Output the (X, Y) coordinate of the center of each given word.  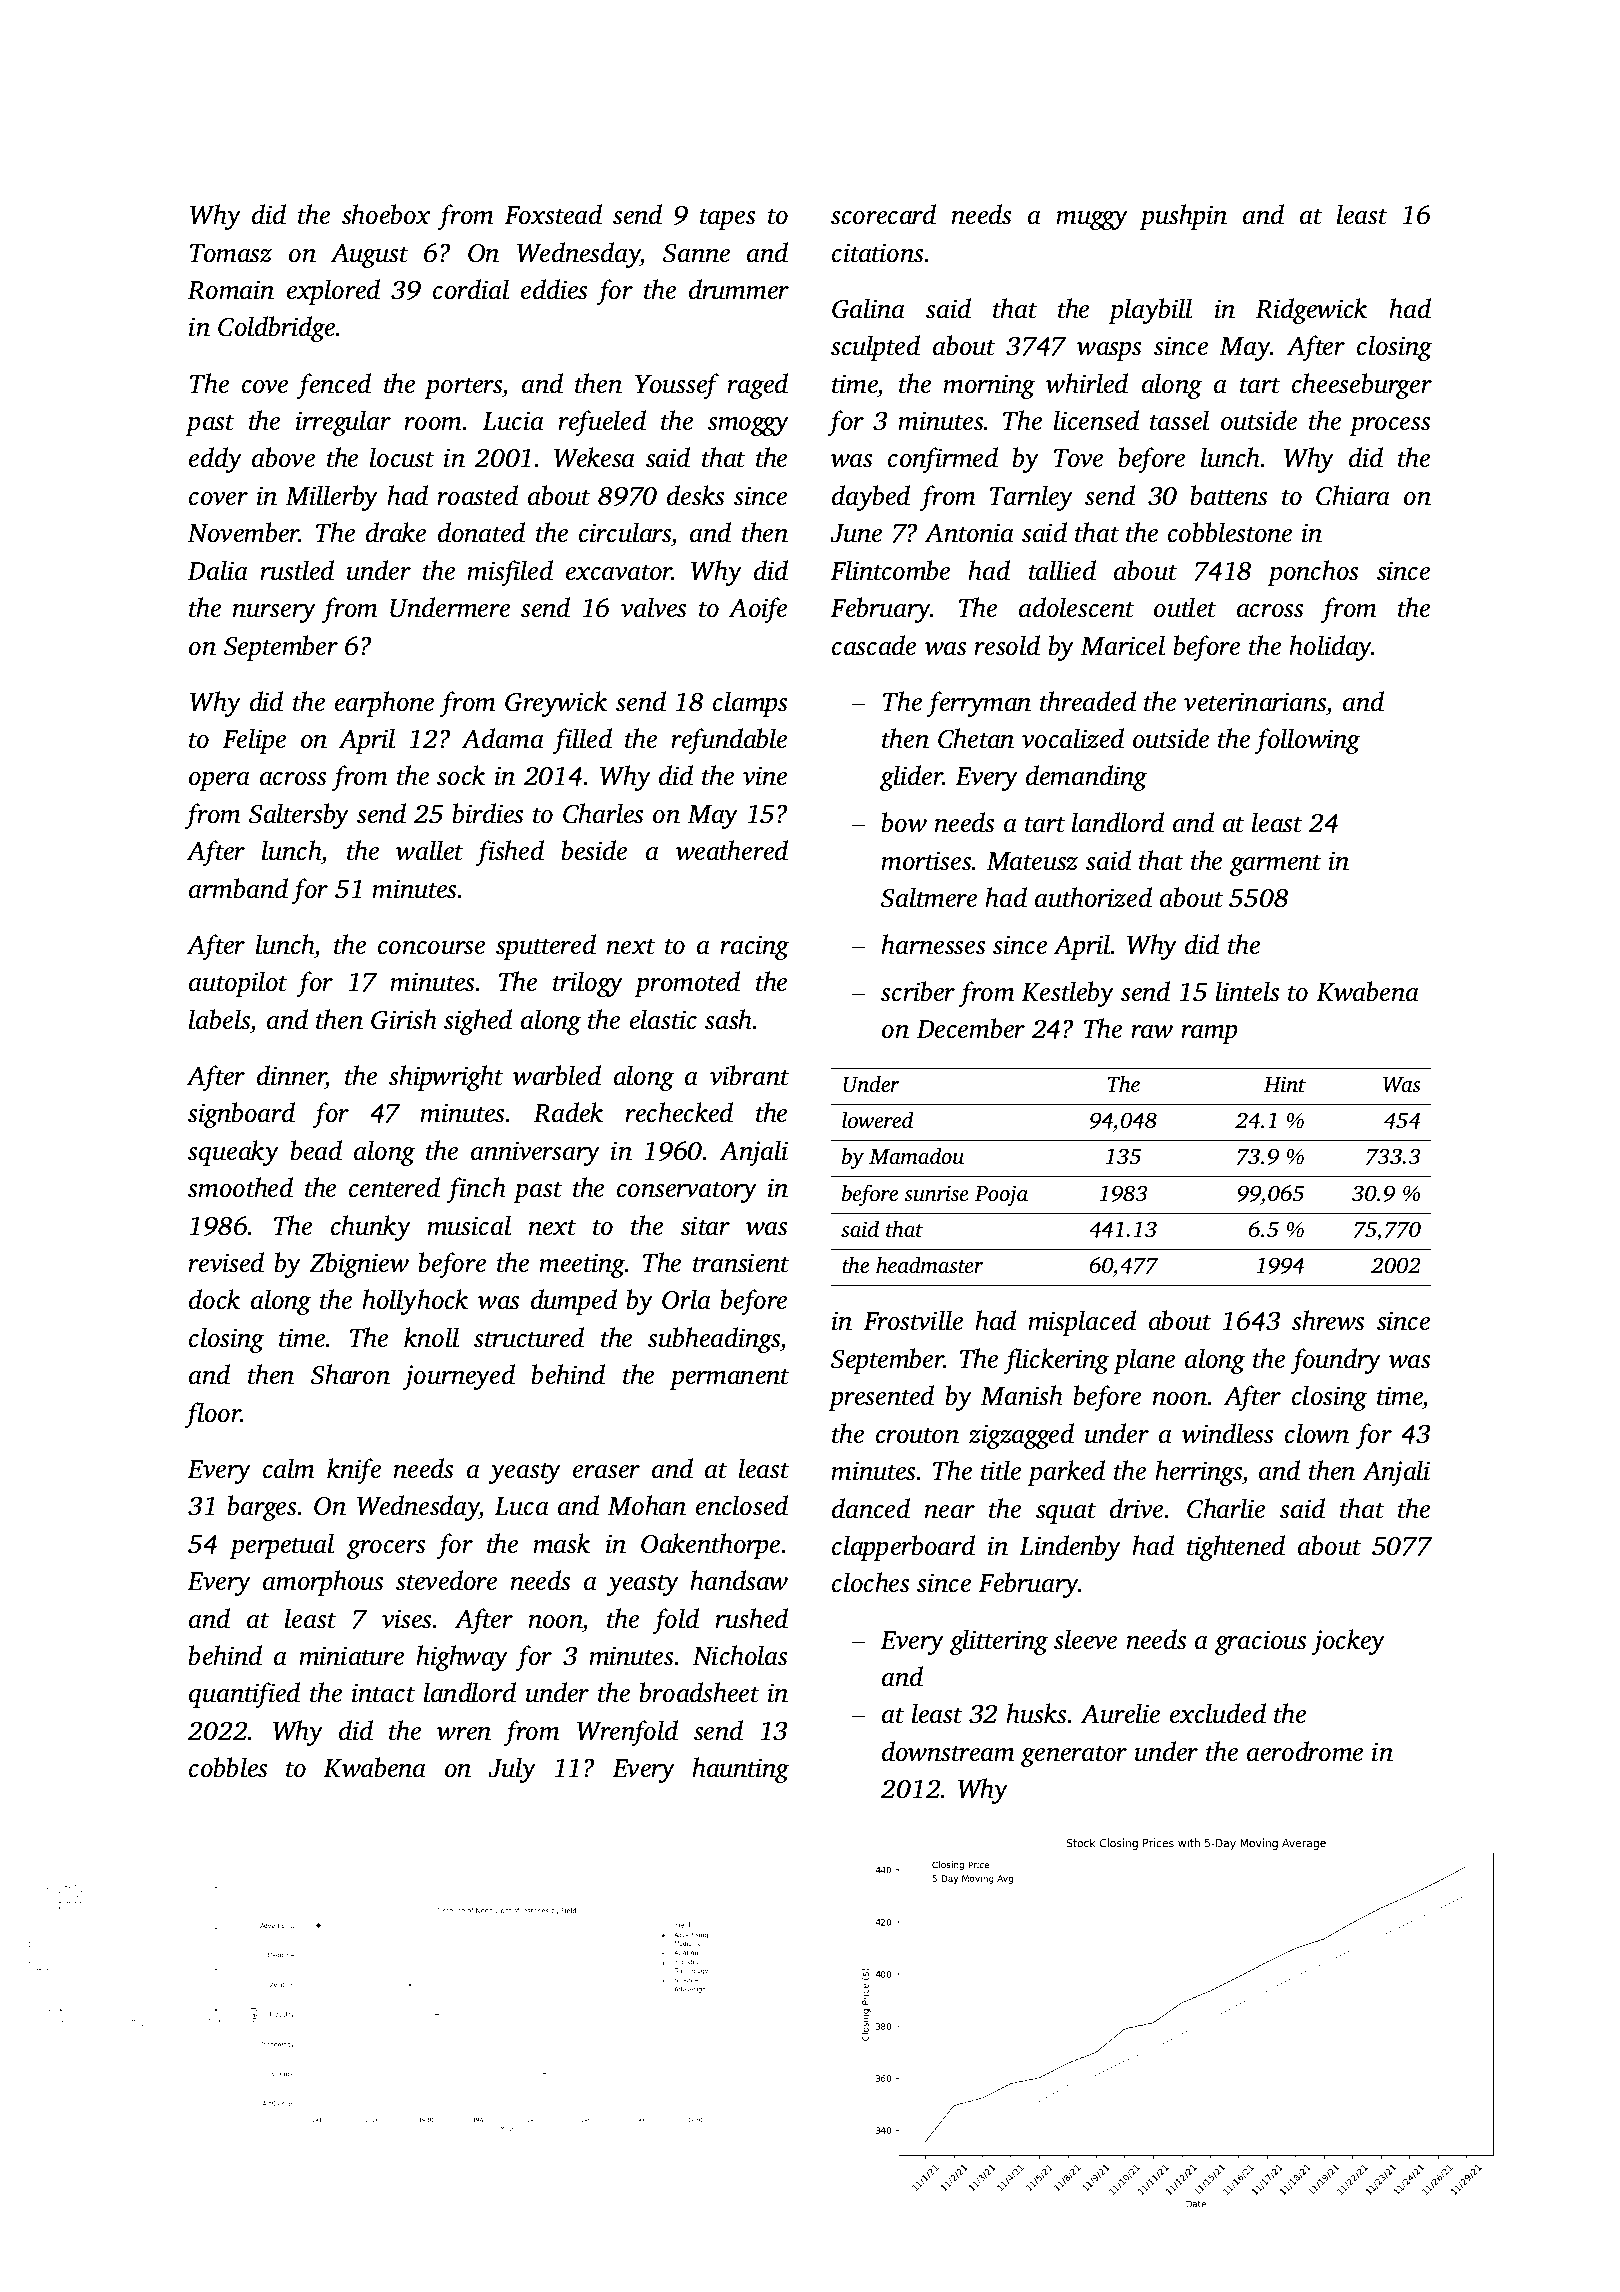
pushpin (1183, 217)
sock (461, 775)
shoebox (386, 214)
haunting (740, 1770)
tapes (727, 219)
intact (383, 1693)
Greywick (556, 704)
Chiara (1353, 495)
